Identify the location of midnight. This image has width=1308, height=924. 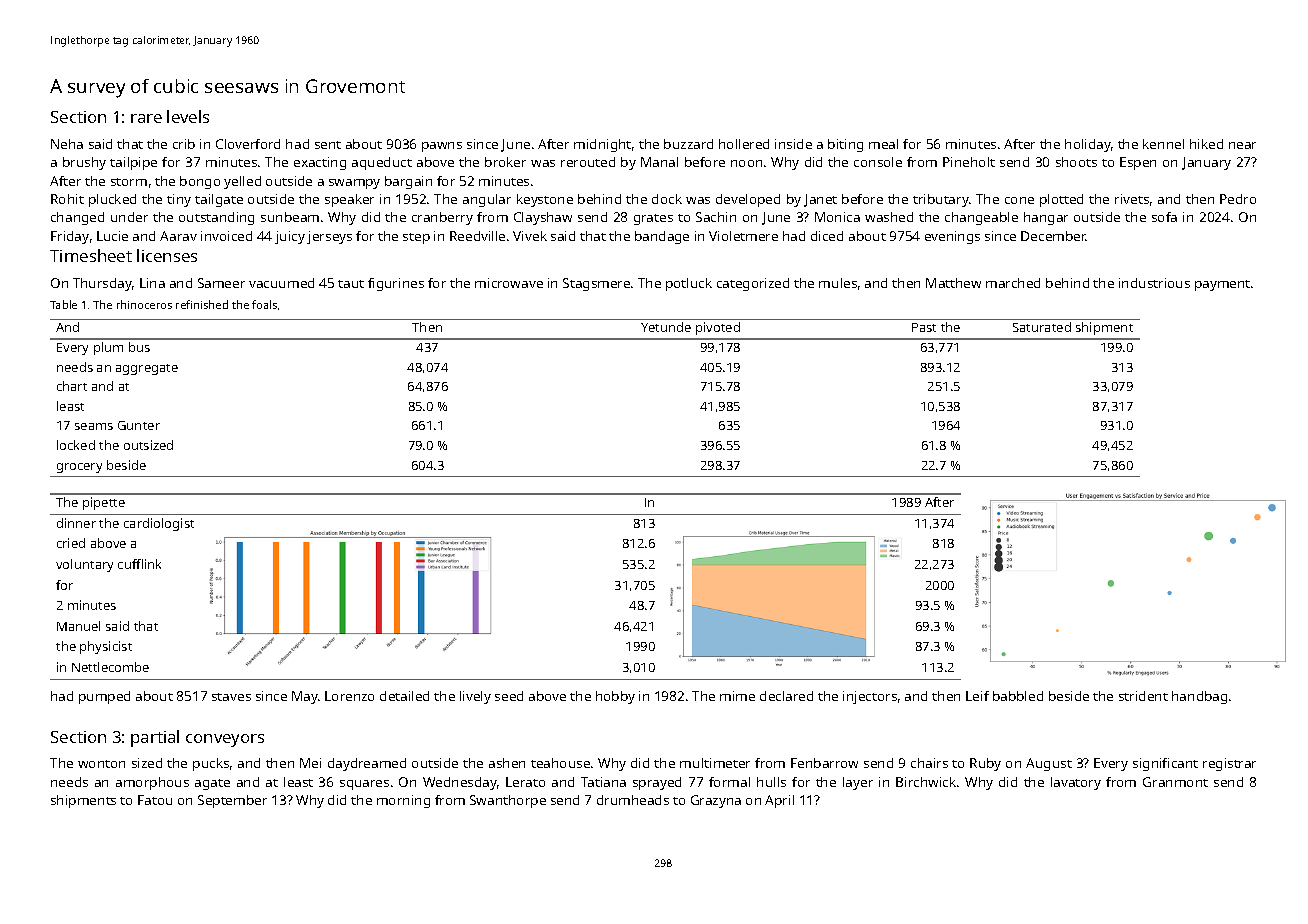
(602, 145).
